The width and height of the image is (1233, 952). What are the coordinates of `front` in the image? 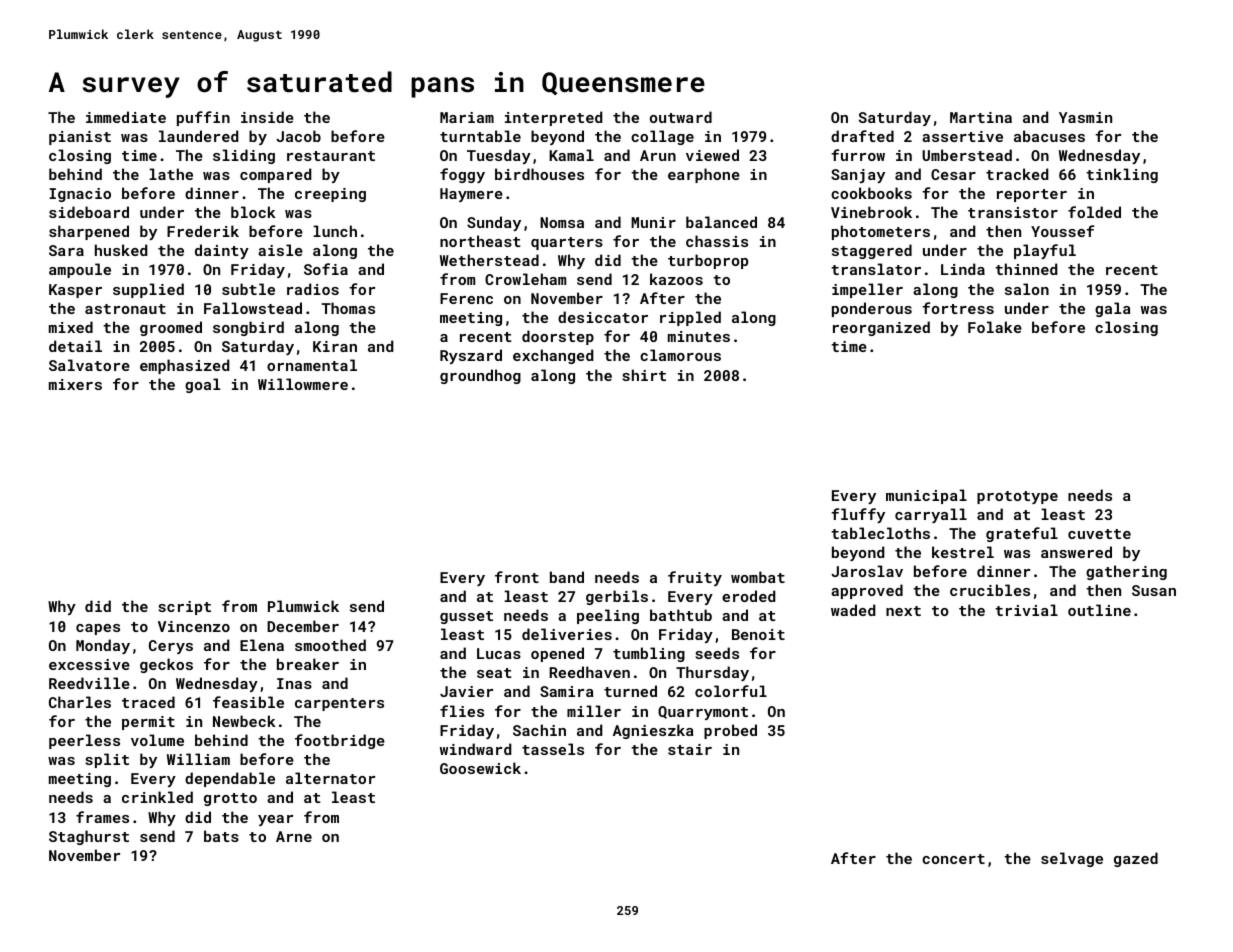 It's located at (517, 577).
